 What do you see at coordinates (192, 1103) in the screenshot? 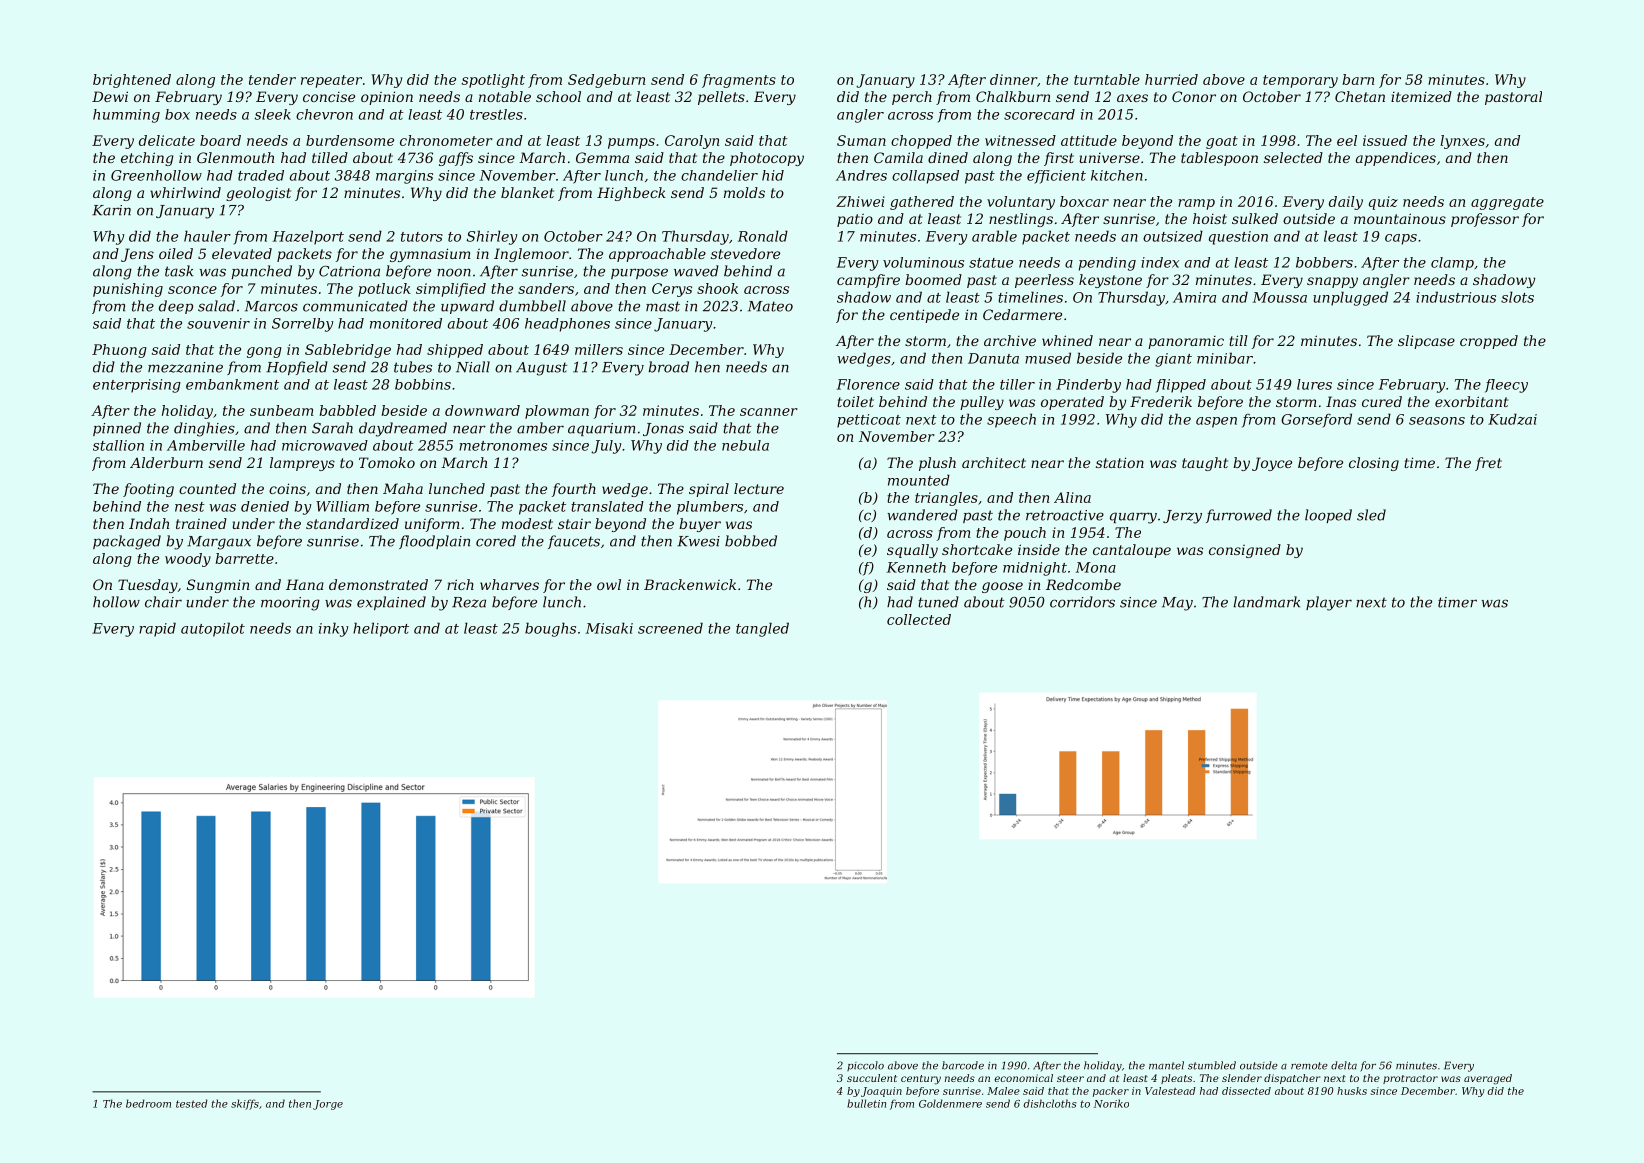
I see `tested` at bounding box center [192, 1103].
